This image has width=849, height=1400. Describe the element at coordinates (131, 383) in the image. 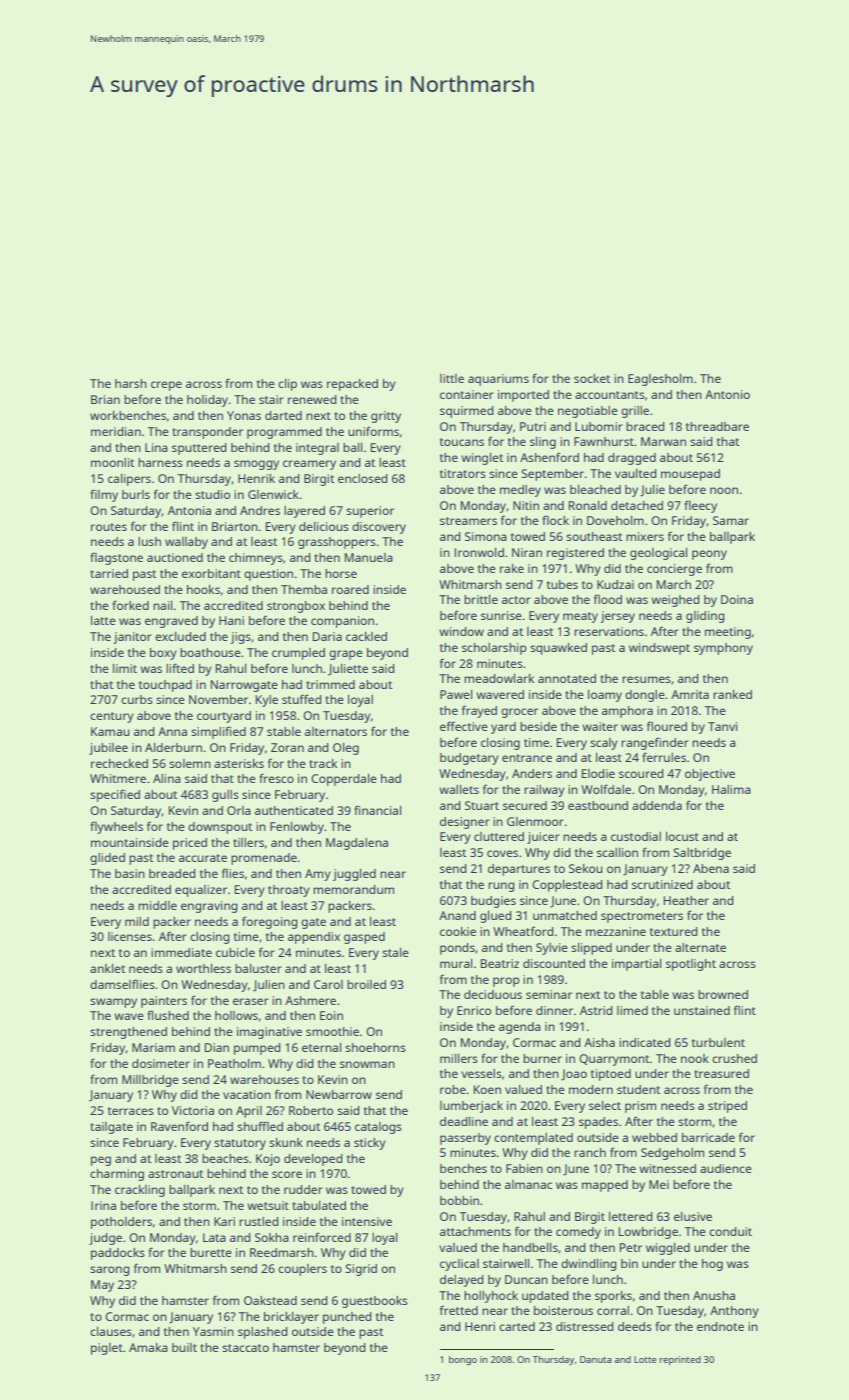

I see `harsh` at that location.
